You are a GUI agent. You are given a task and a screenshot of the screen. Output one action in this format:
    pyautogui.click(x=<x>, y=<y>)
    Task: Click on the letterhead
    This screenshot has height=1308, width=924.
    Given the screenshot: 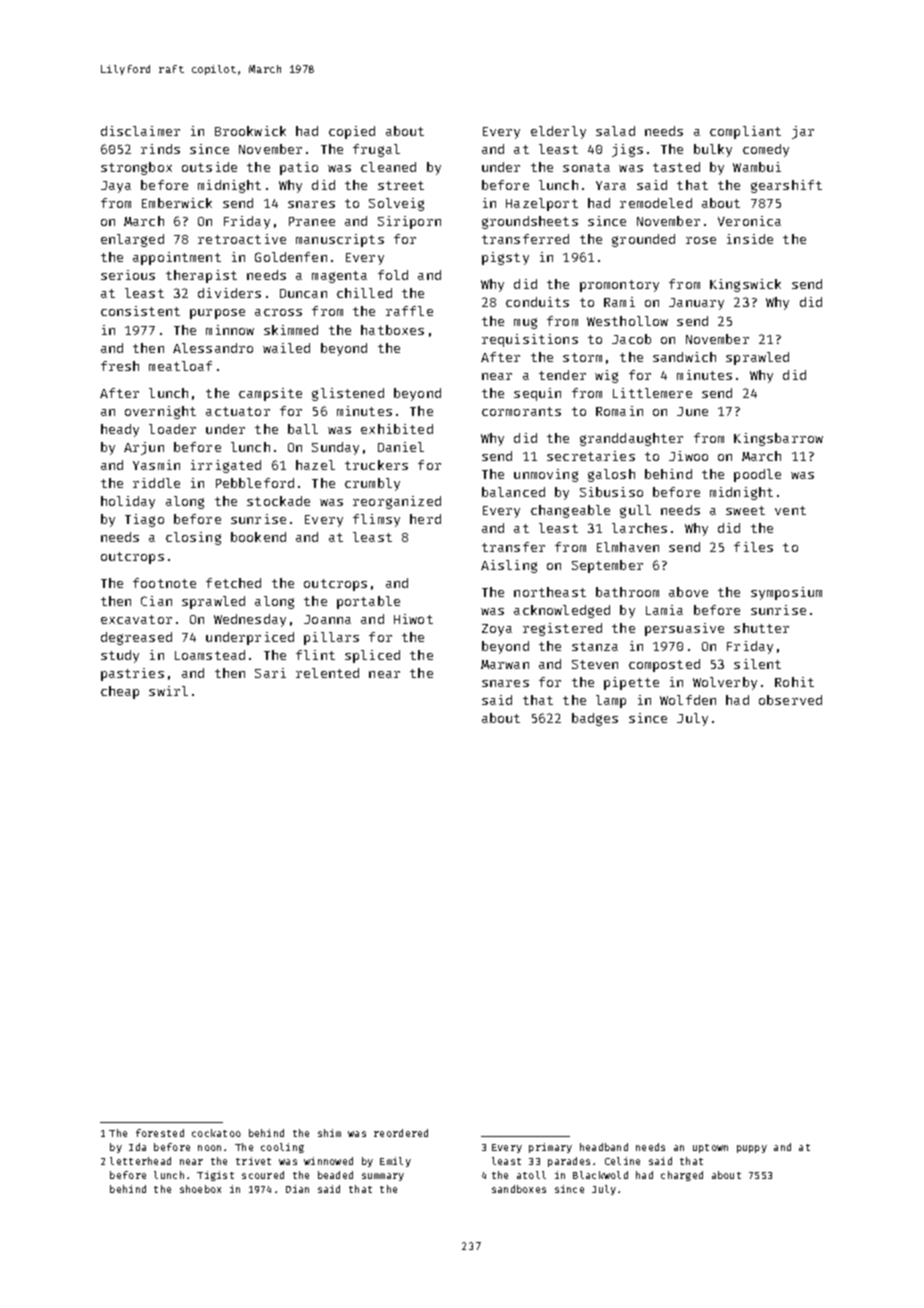 What is the action you would take?
    pyautogui.click(x=140, y=1161)
